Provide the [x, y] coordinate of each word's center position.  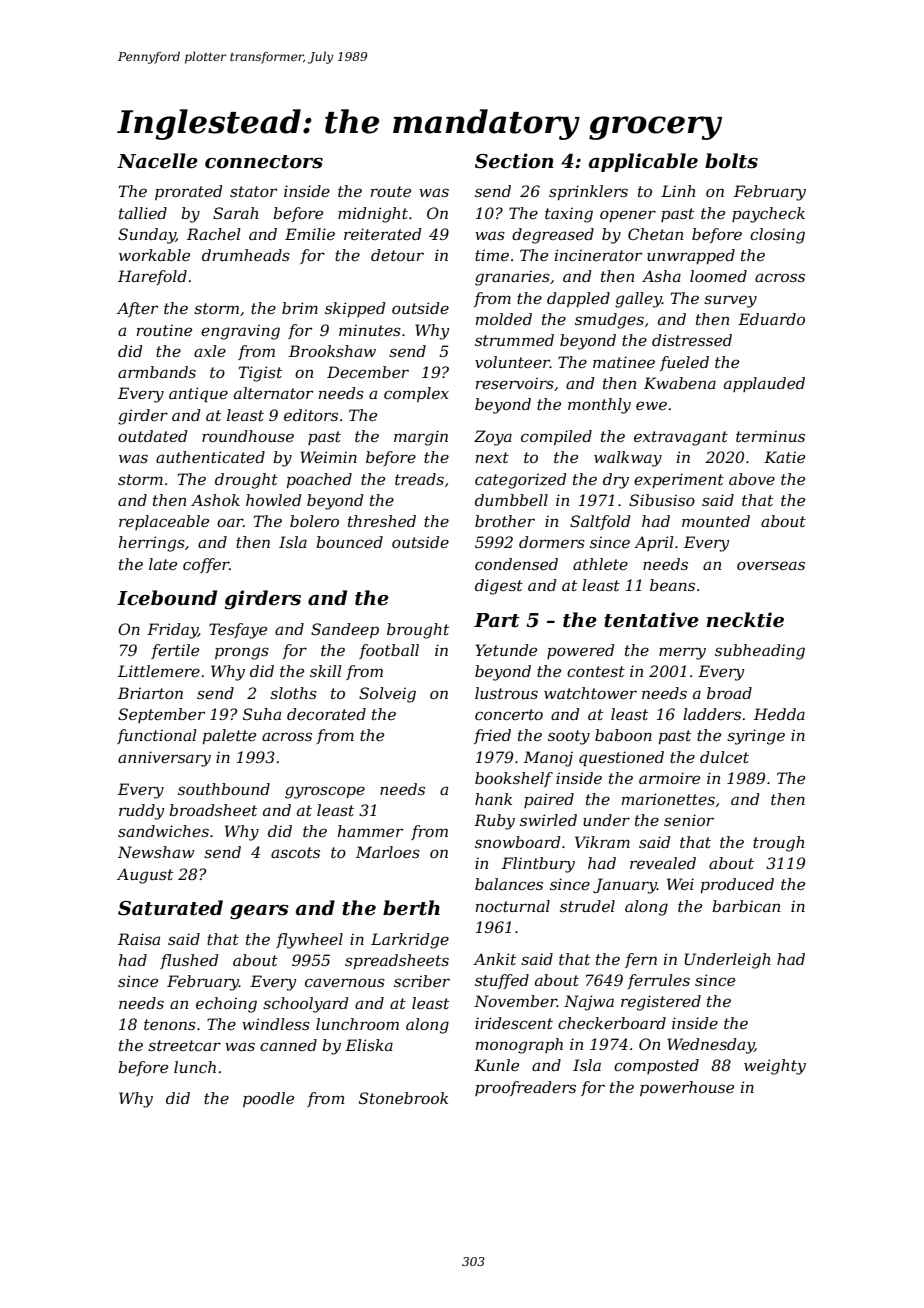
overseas [771, 565]
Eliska [369, 1045]
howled [273, 500]
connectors [264, 162]
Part [497, 620]
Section [514, 161]
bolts [731, 161]
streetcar [184, 1045]
